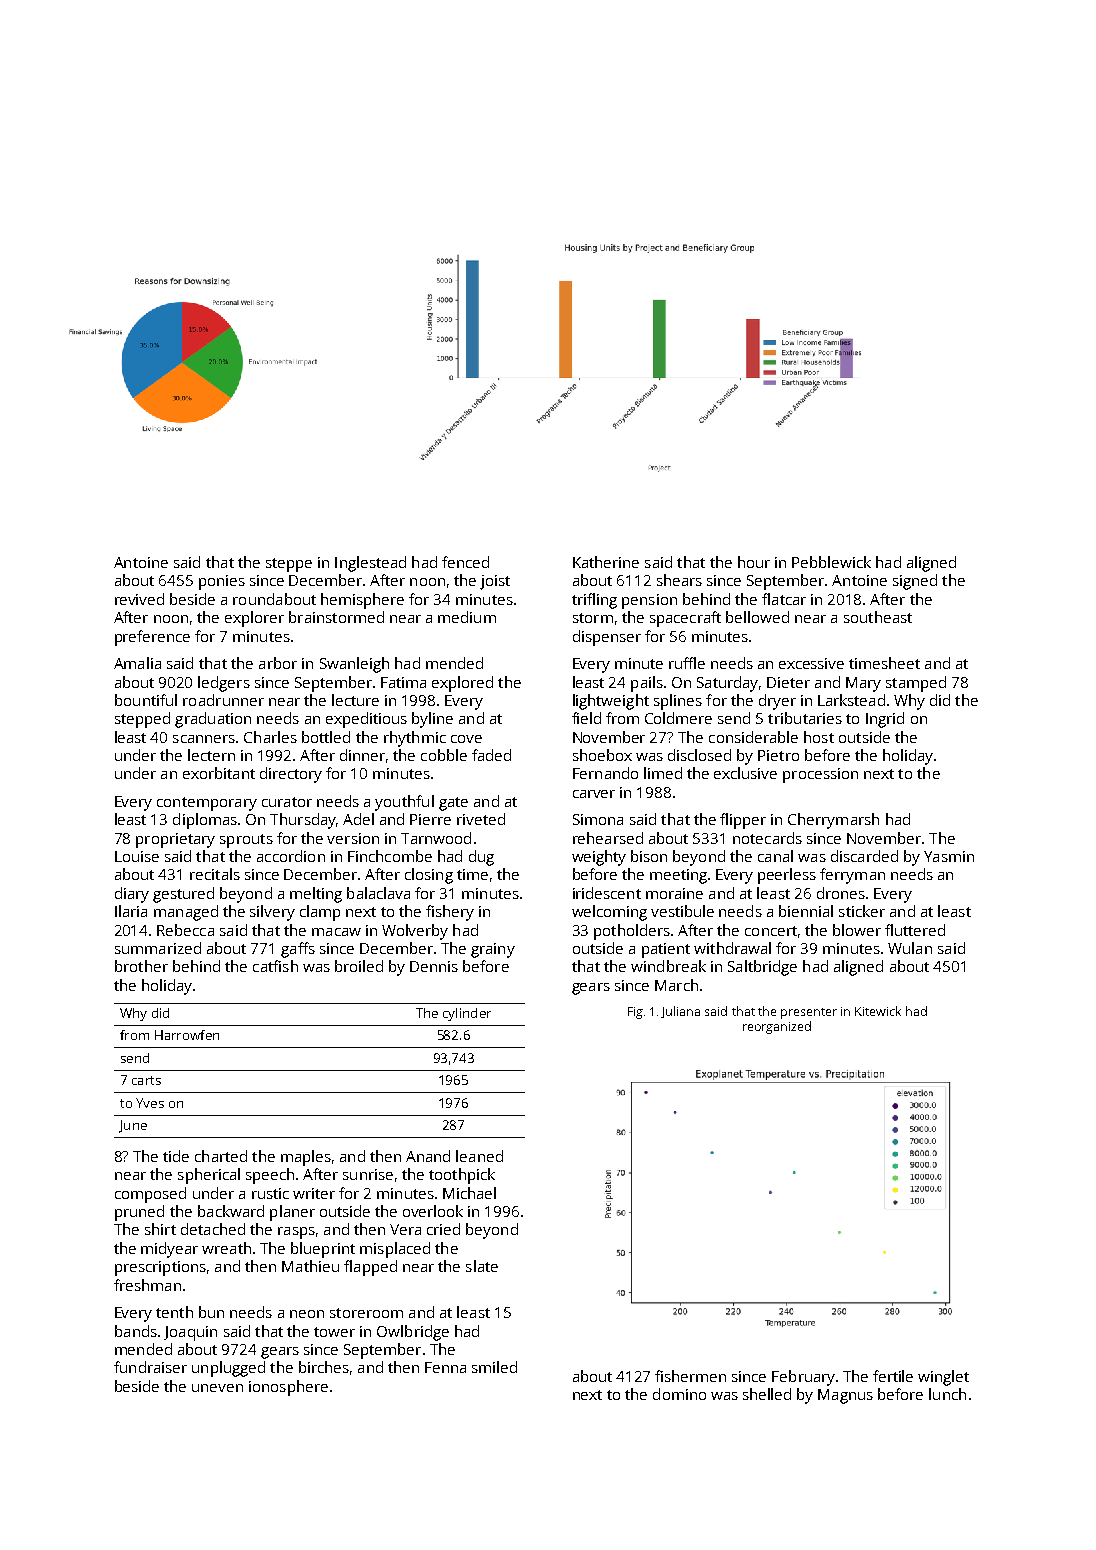  I want to click on writer, so click(314, 1193).
